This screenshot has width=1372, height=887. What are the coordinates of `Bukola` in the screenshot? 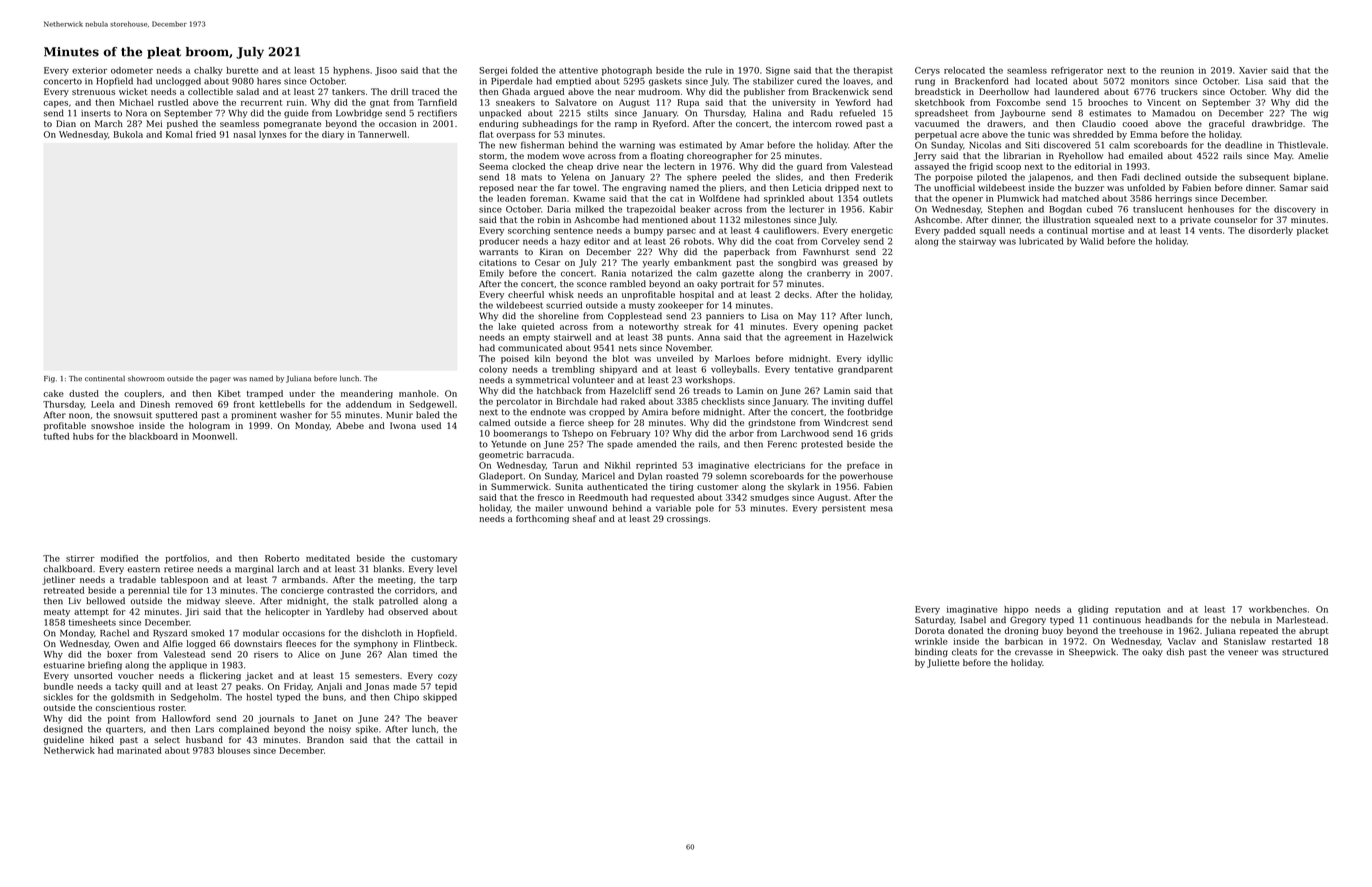 It's located at (128, 134).
